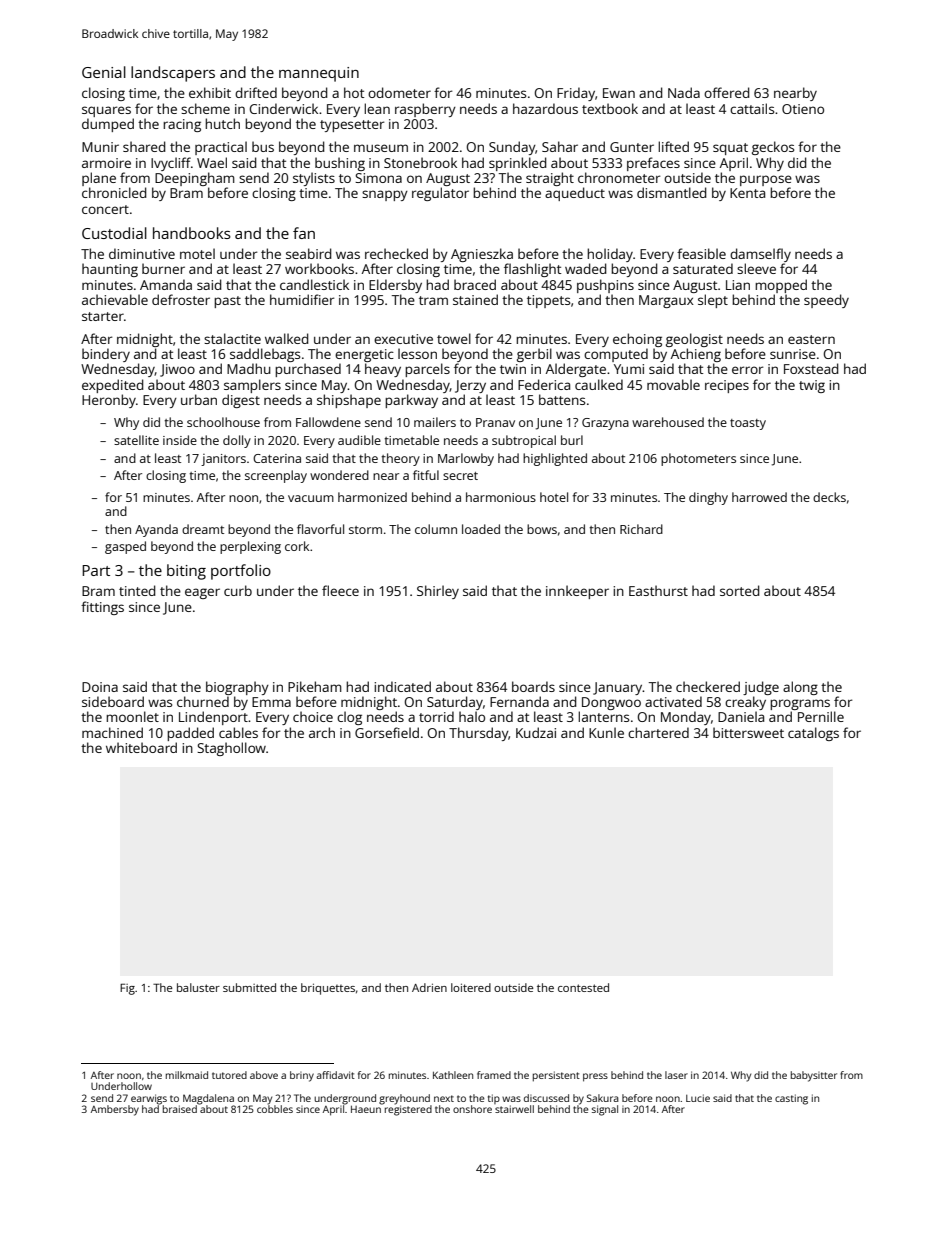  Describe the element at coordinates (192, 233) in the document. I see `handbooks` at that location.
